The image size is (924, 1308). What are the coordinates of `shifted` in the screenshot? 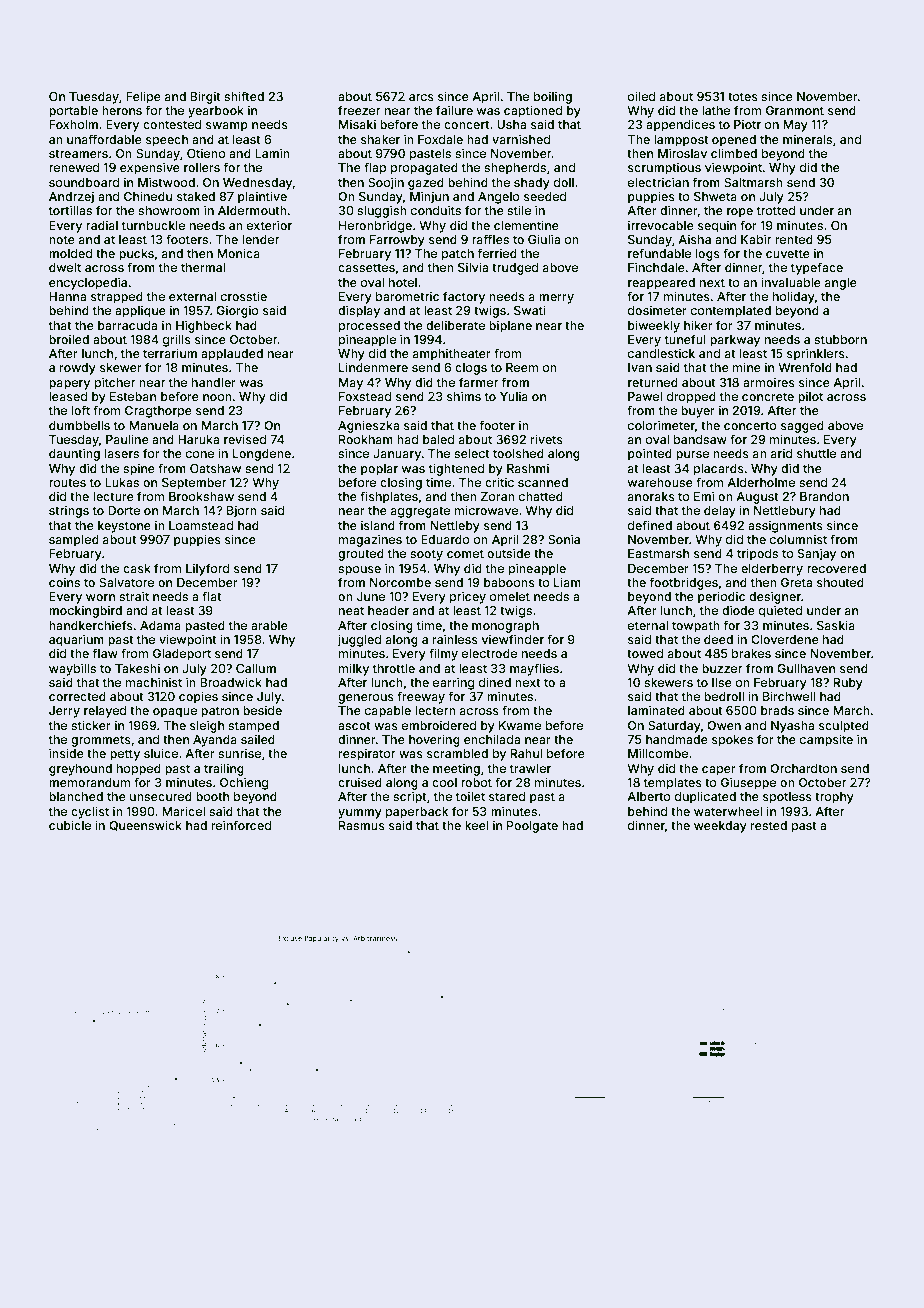 It's located at (244, 96).
